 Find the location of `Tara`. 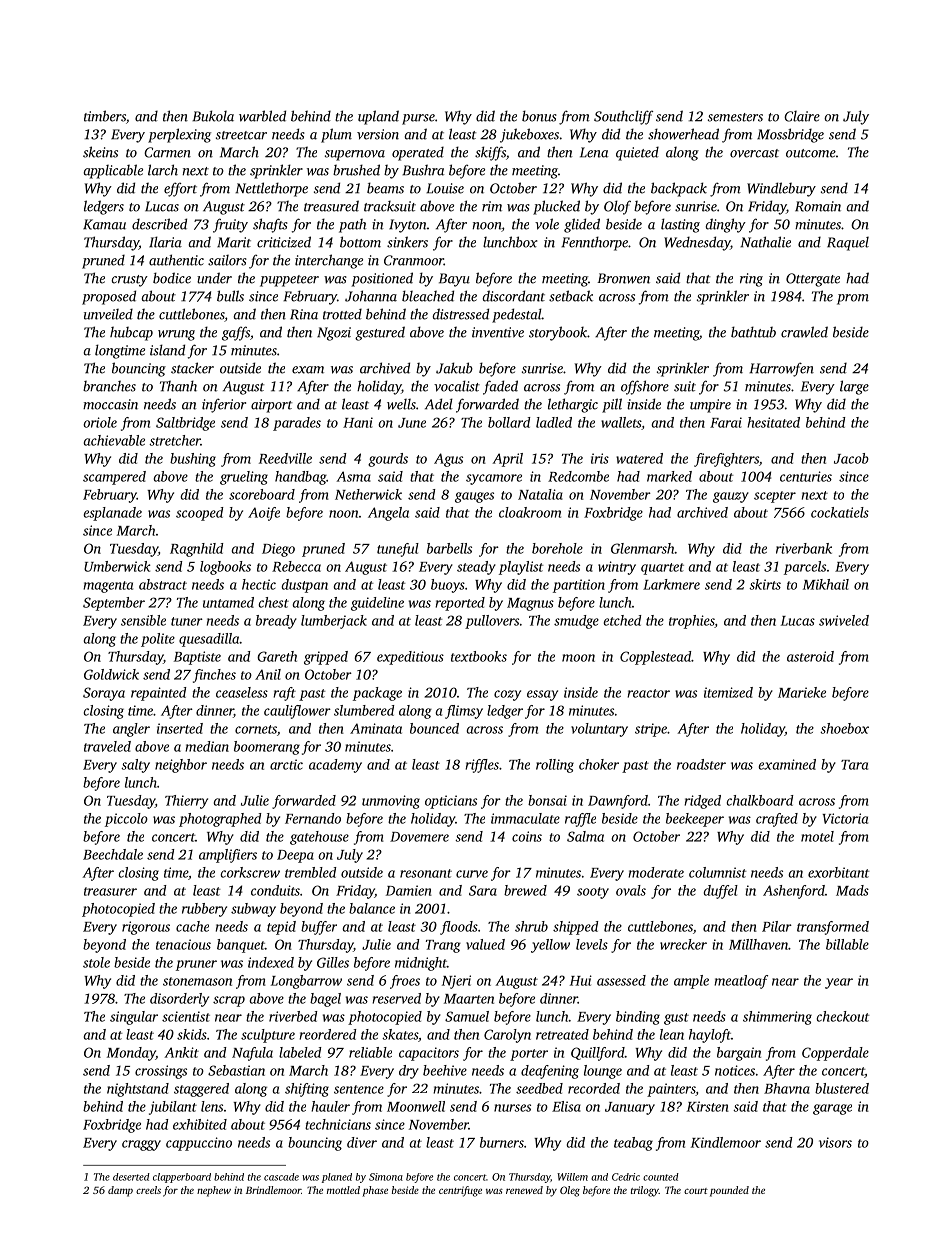

Tara is located at coordinates (854, 765).
